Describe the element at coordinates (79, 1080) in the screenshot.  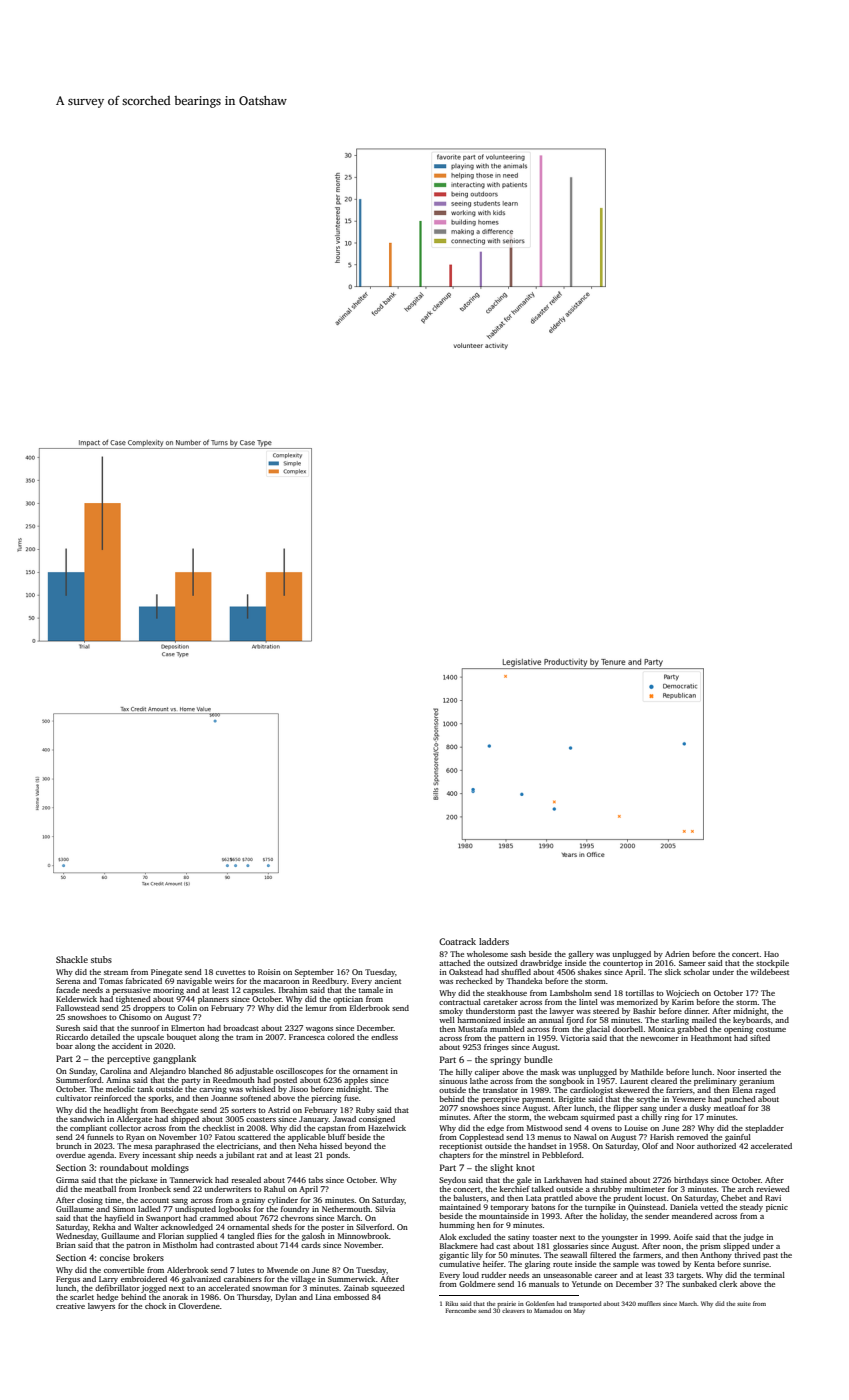
I see `Summerford` at that location.
